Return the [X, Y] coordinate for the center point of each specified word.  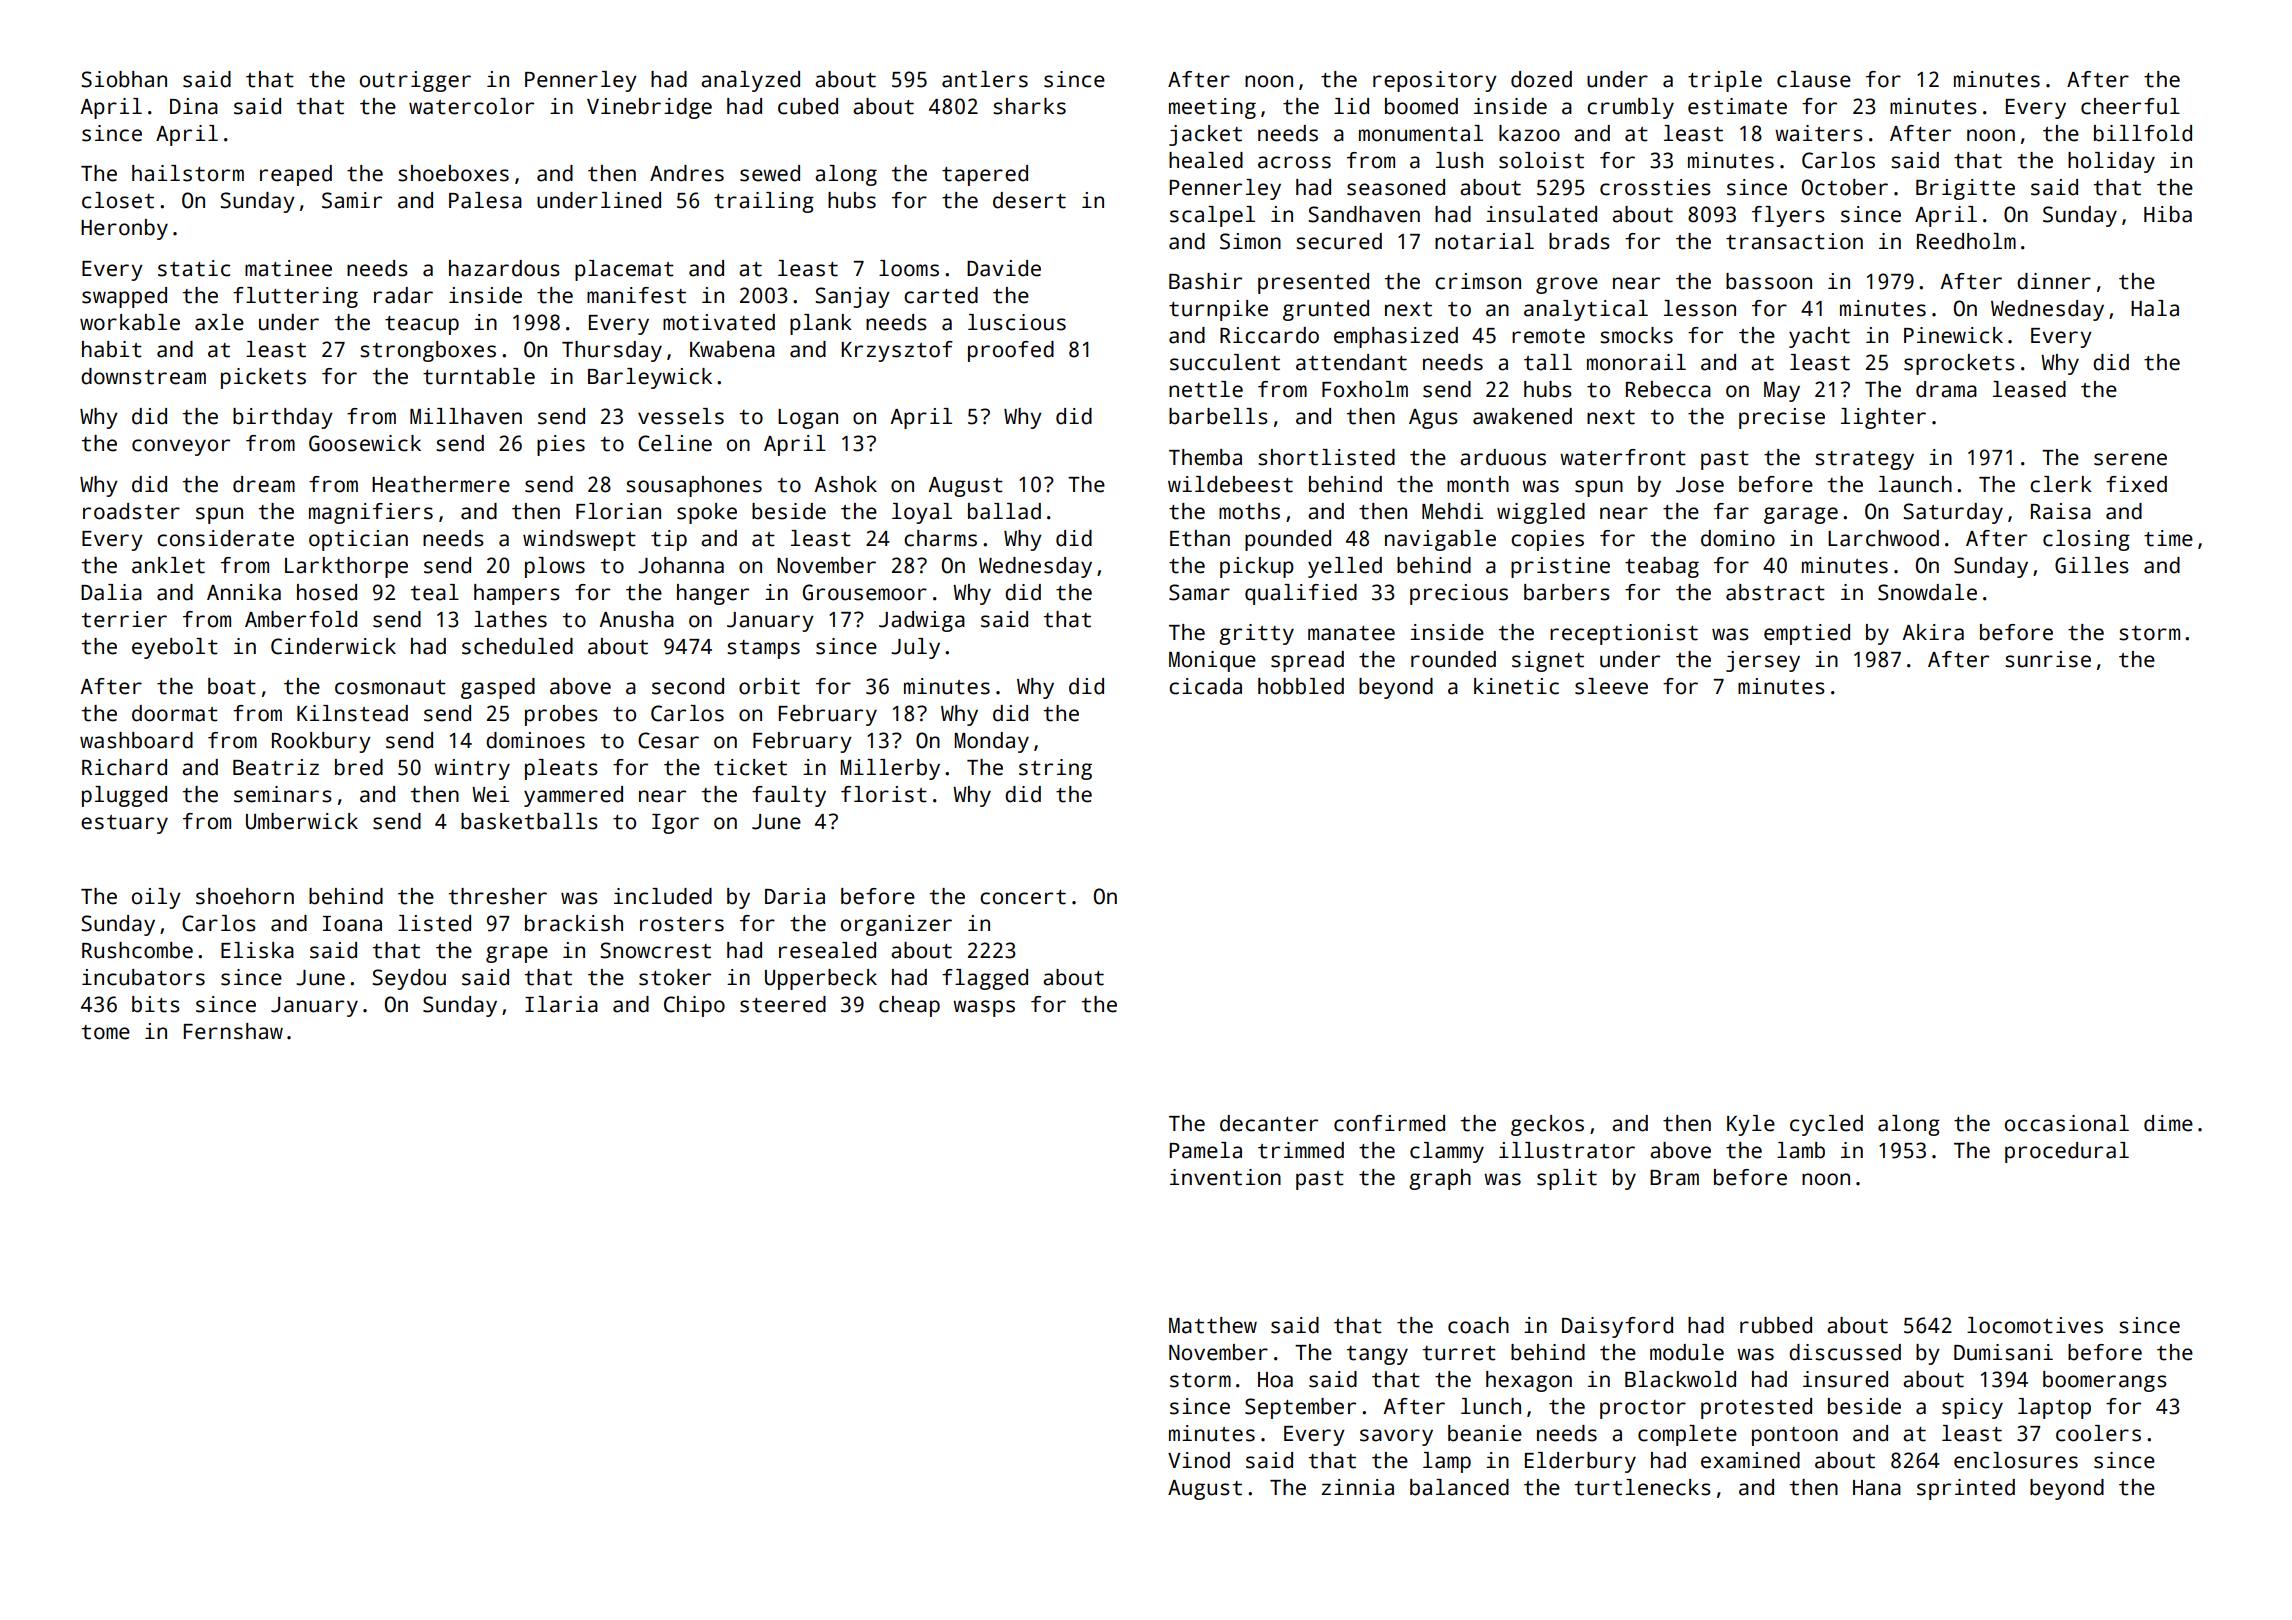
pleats [561, 769]
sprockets [1959, 364]
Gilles [2092, 565]
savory [1396, 1437]
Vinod [1199, 1460]
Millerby [890, 769]
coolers [2098, 1433]
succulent [1225, 362]
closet [118, 200]
